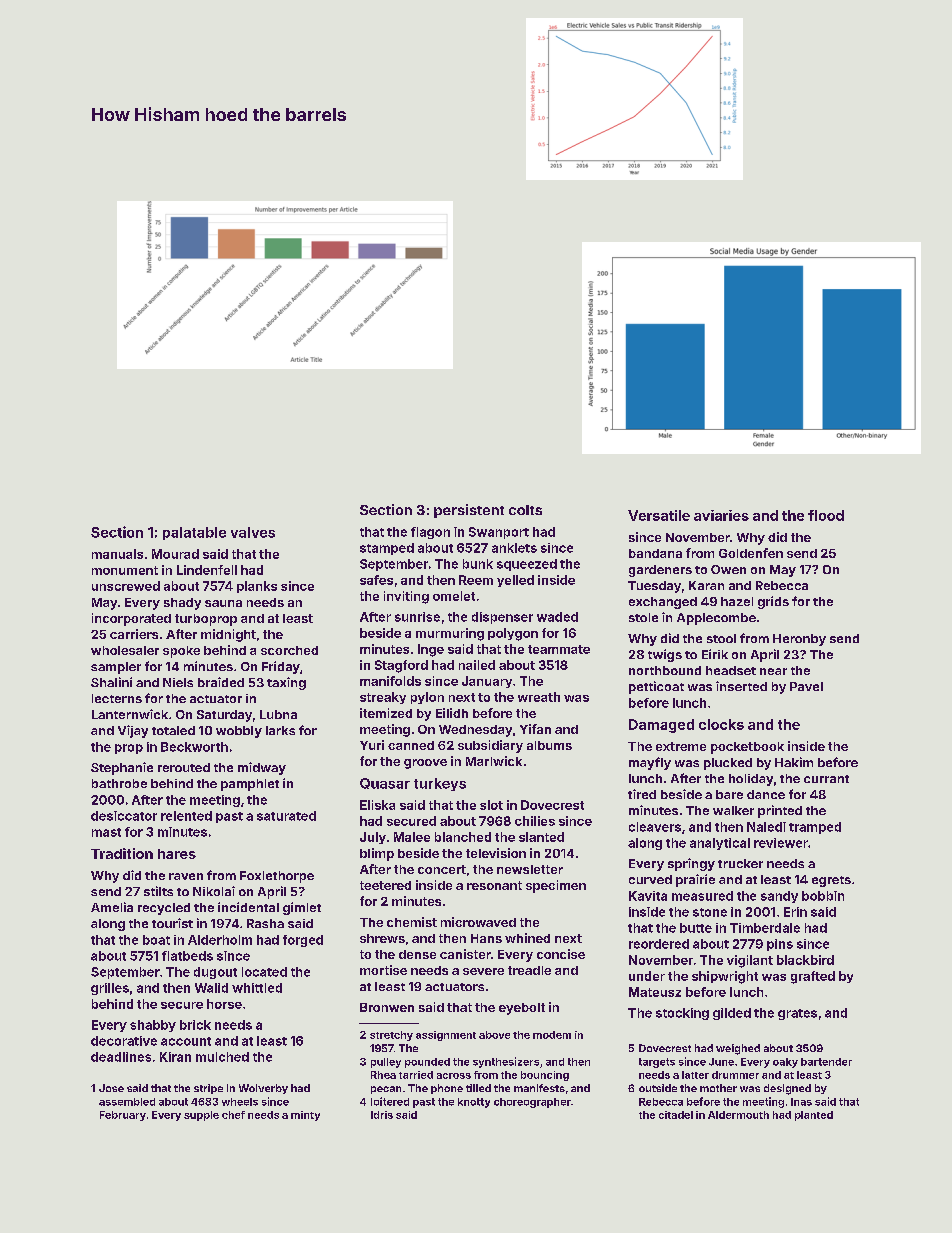 The width and height of the page is (952, 1233). I want to click on flood, so click(826, 515).
